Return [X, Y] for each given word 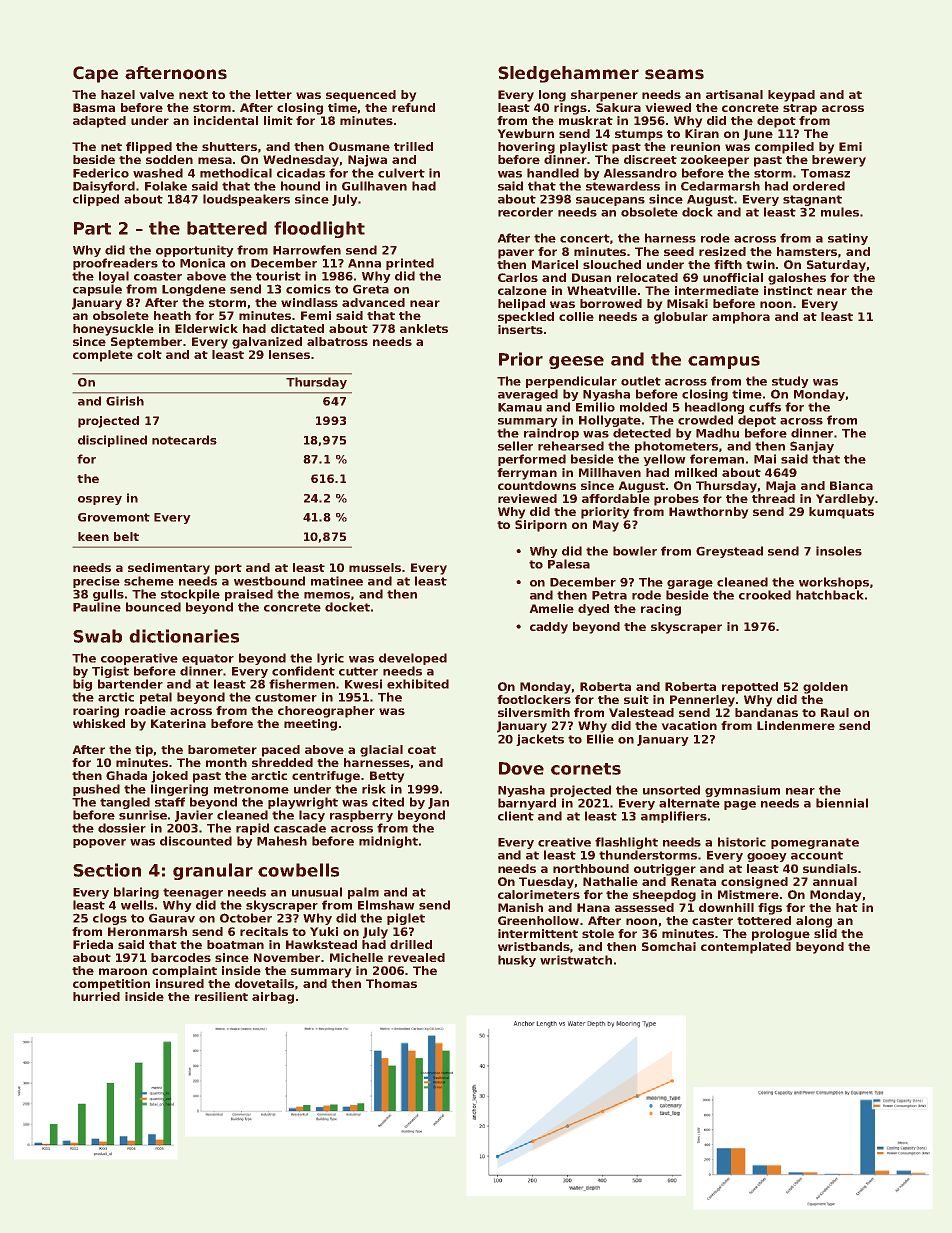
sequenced [361, 96]
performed [532, 460]
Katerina [178, 723]
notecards [184, 440]
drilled [411, 944]
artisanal [734, 94]
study [790, 382]
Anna [364, 263]
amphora [741, 318]
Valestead [641, 712]
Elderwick [206, 328]
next [193, 95]
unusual [317, 892]
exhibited [418, 684]
